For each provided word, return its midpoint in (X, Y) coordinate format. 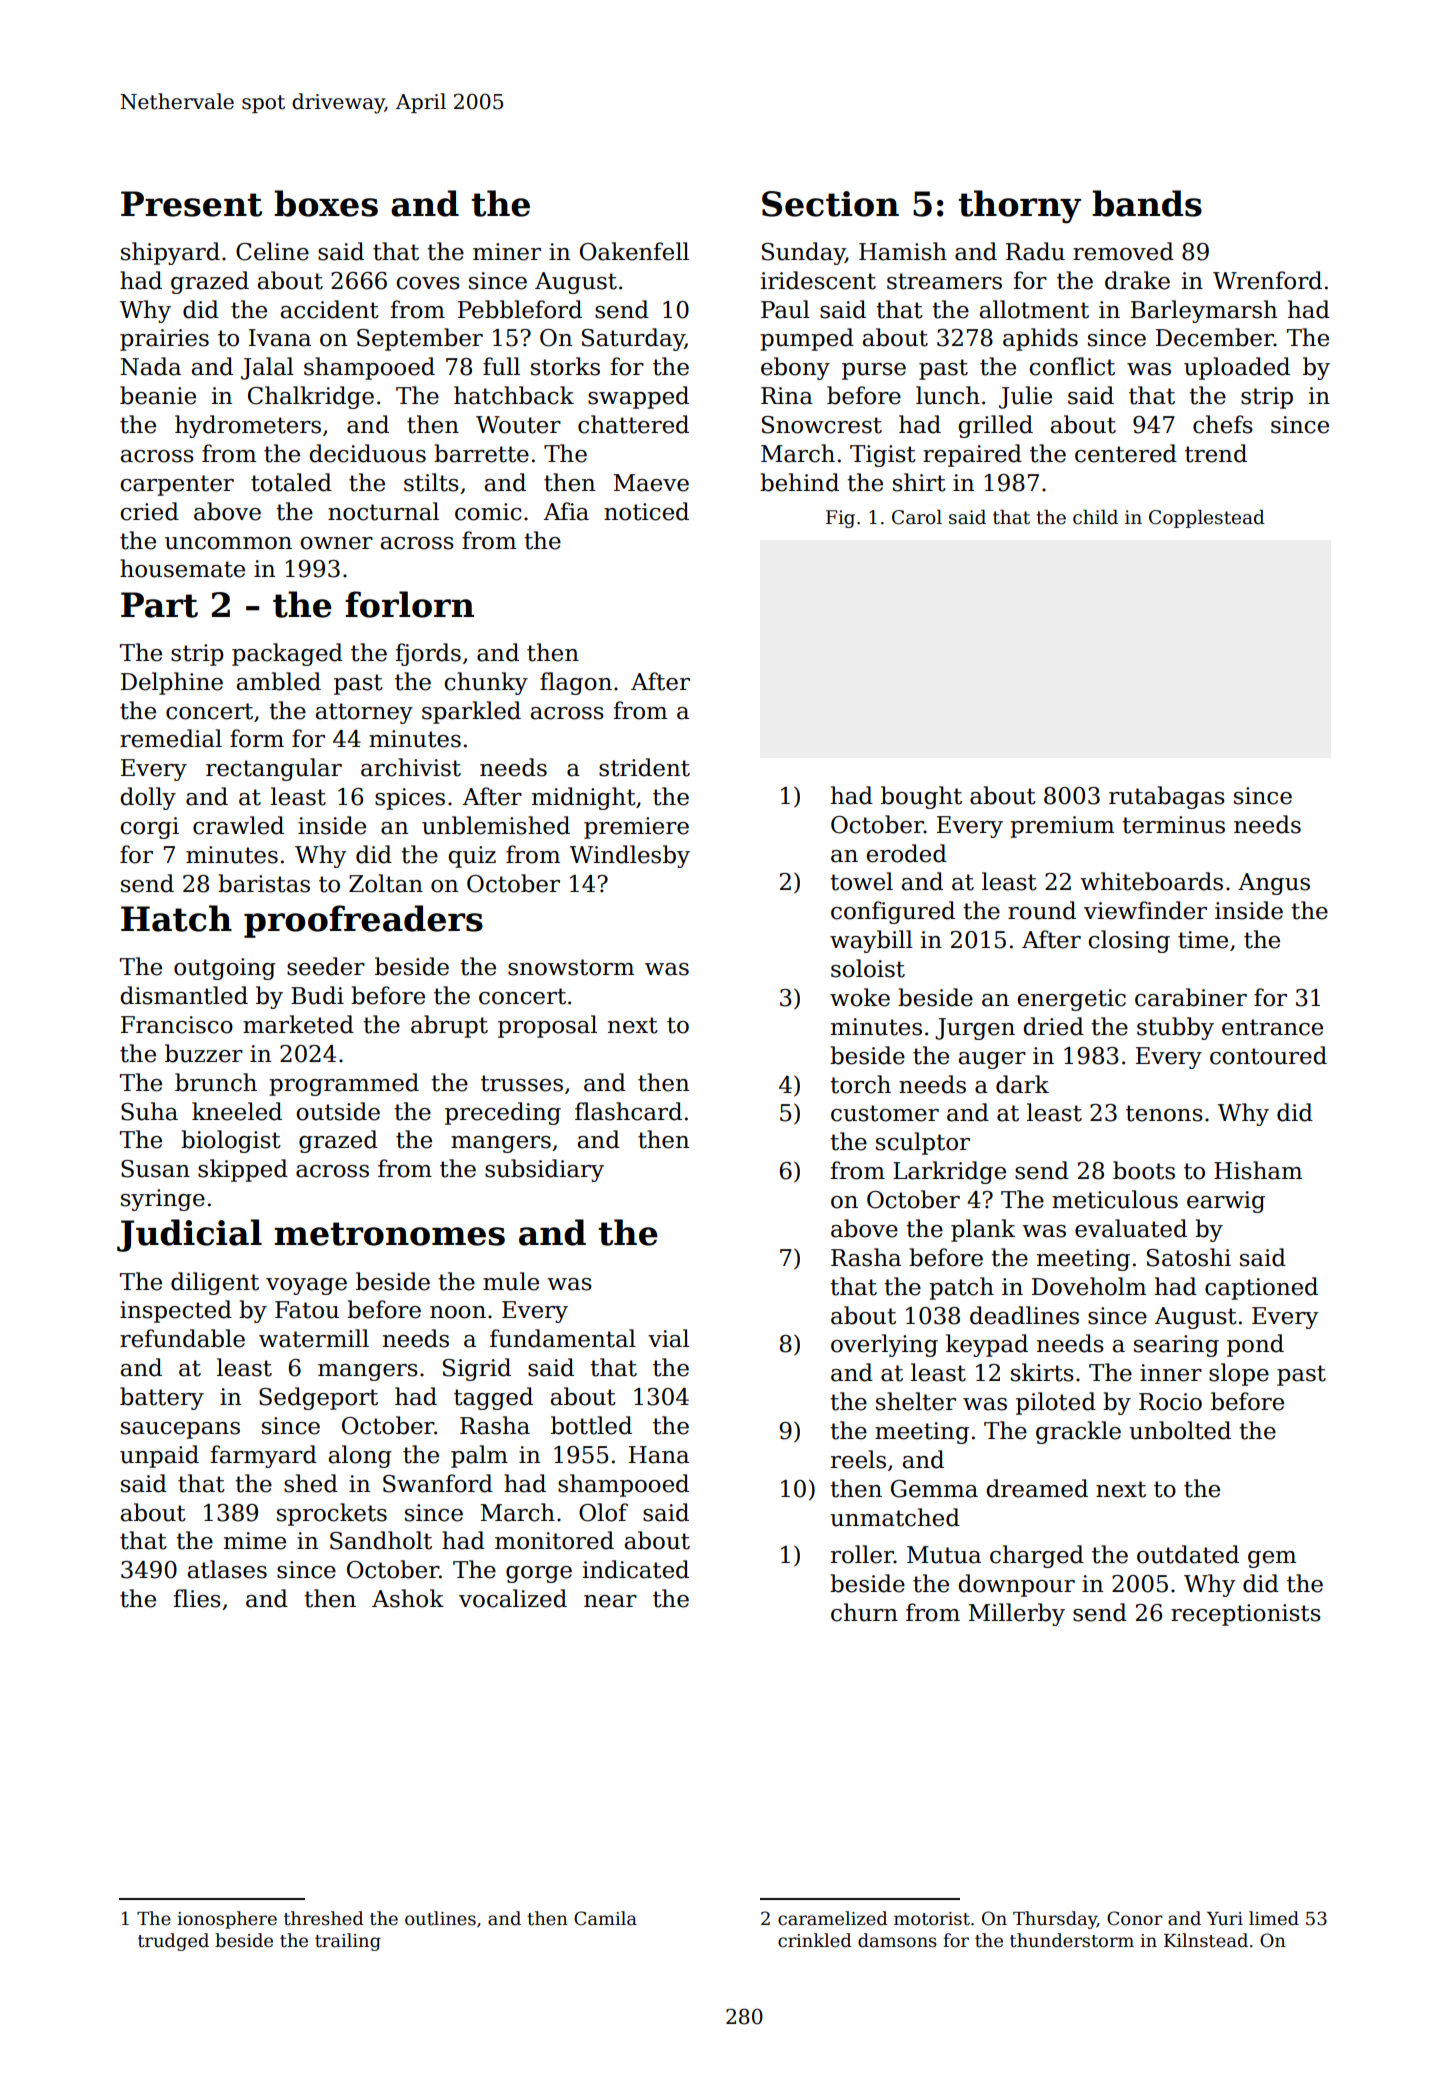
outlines (440, 1918)
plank (983, 1230)
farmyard (263, 1456)
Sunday (803, 253)
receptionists (1246, 1615)
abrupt (449, 1026)
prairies (164, 340)
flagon (576, 683)
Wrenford (1267, 280)
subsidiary (544, 1170)
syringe (163, 1200)
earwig (1226, 1202)
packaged (287, 654)
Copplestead (1207, 519)
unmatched (895, 1517)
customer (885, 1113)
